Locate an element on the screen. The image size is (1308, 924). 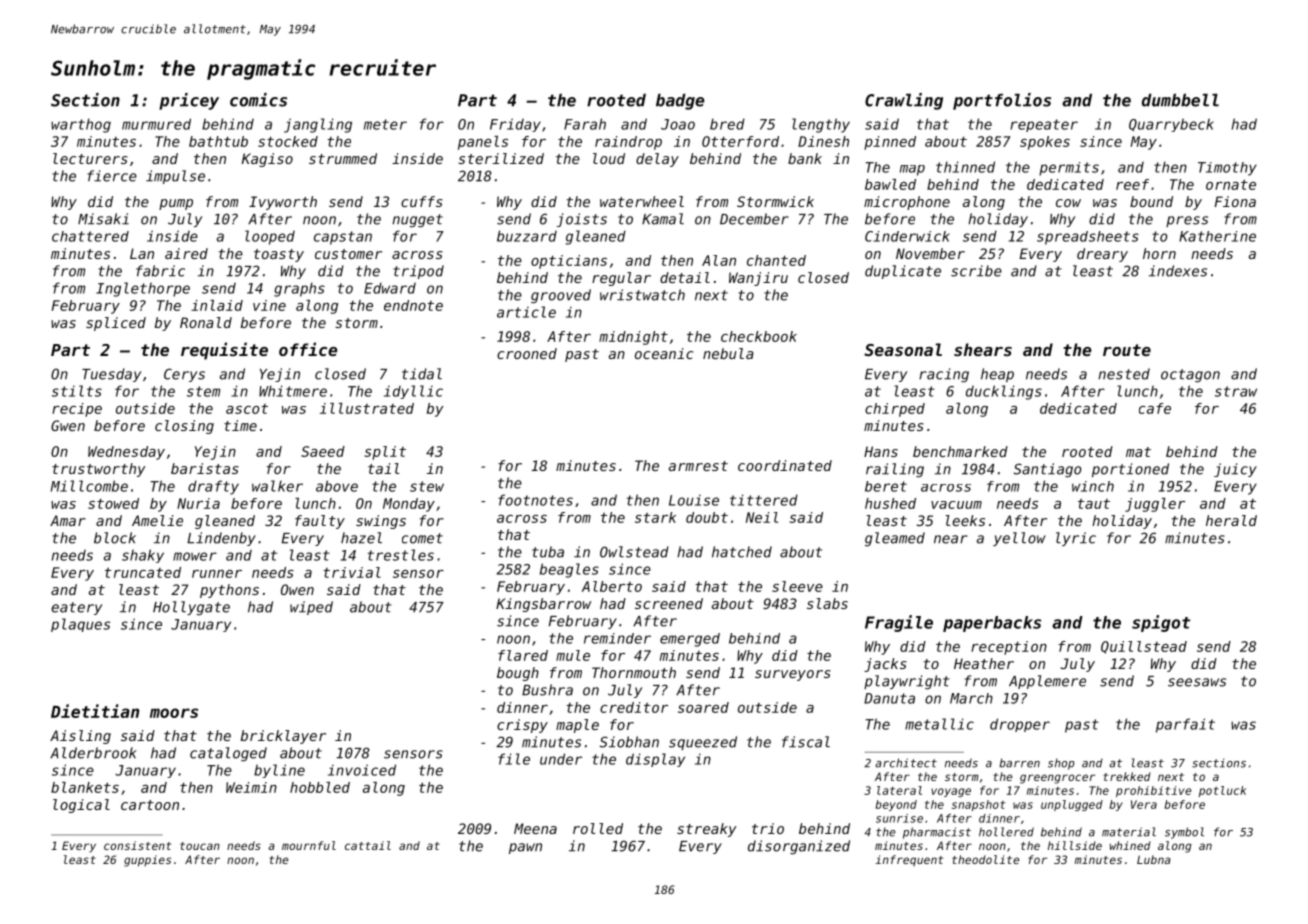
Gwen is located at coordinates (68, 425).
